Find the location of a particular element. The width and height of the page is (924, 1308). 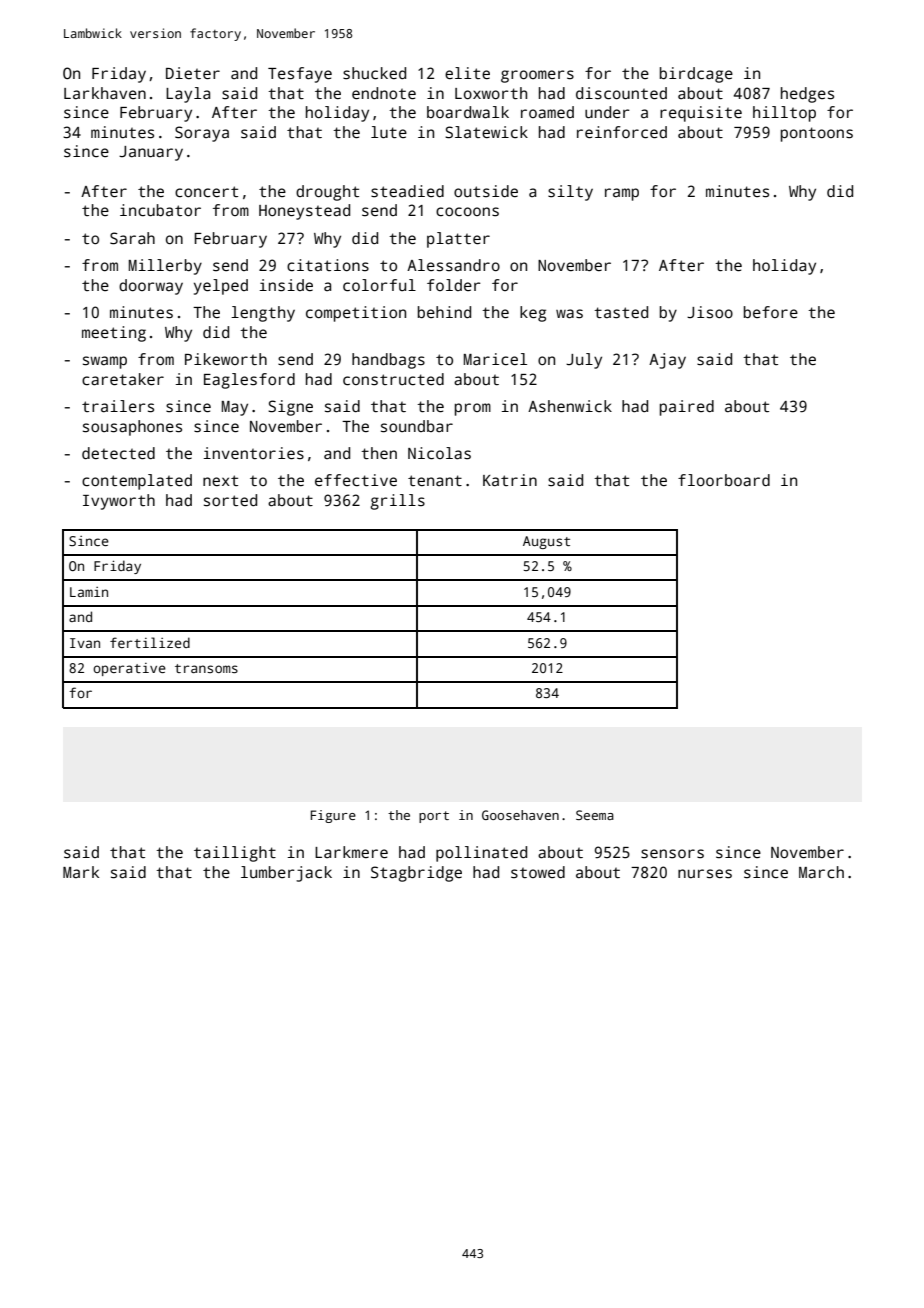

grills is located at coordinates (397, 502).
